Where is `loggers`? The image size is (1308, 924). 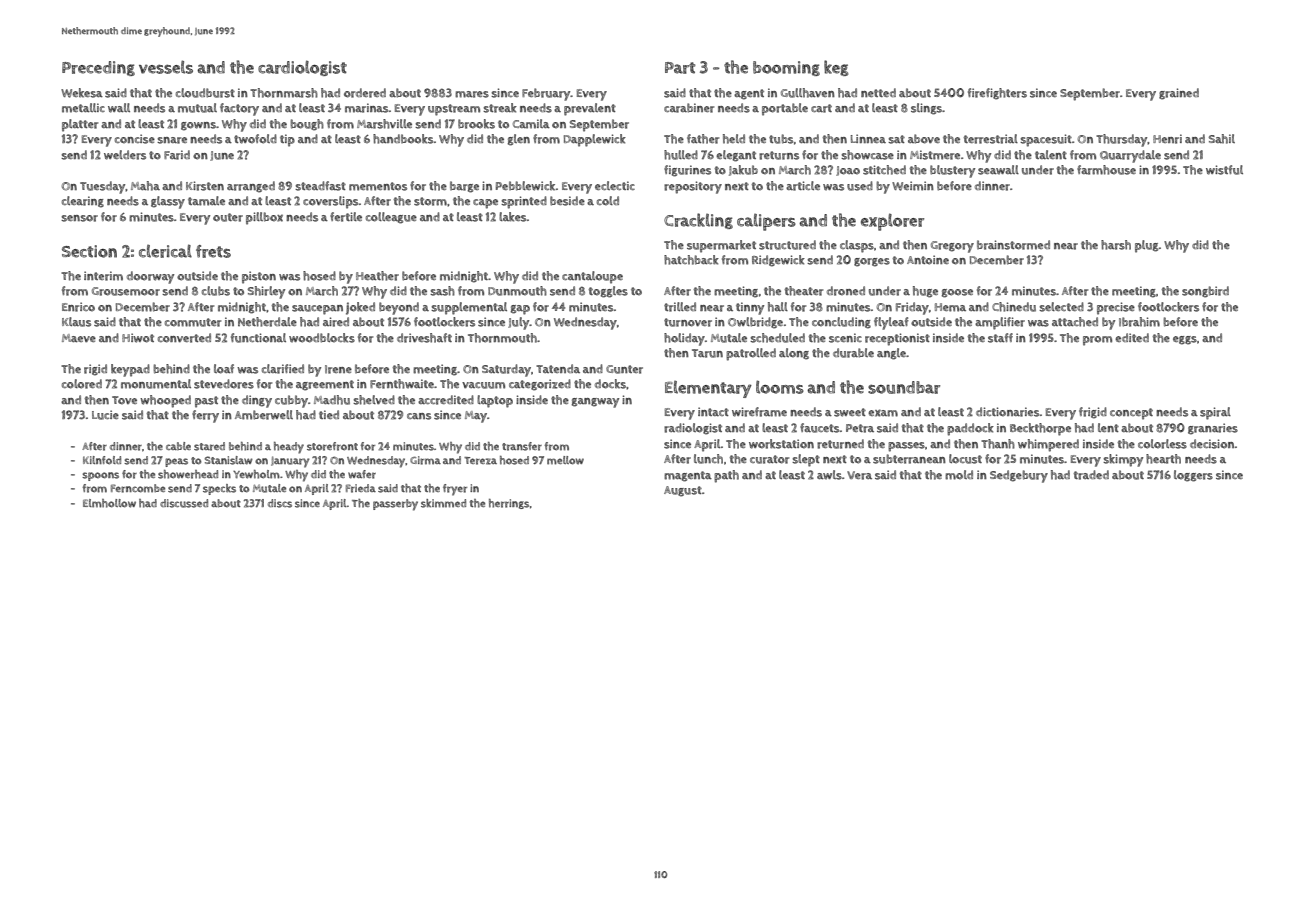 loggers is located at coordinates (1193, 476).
